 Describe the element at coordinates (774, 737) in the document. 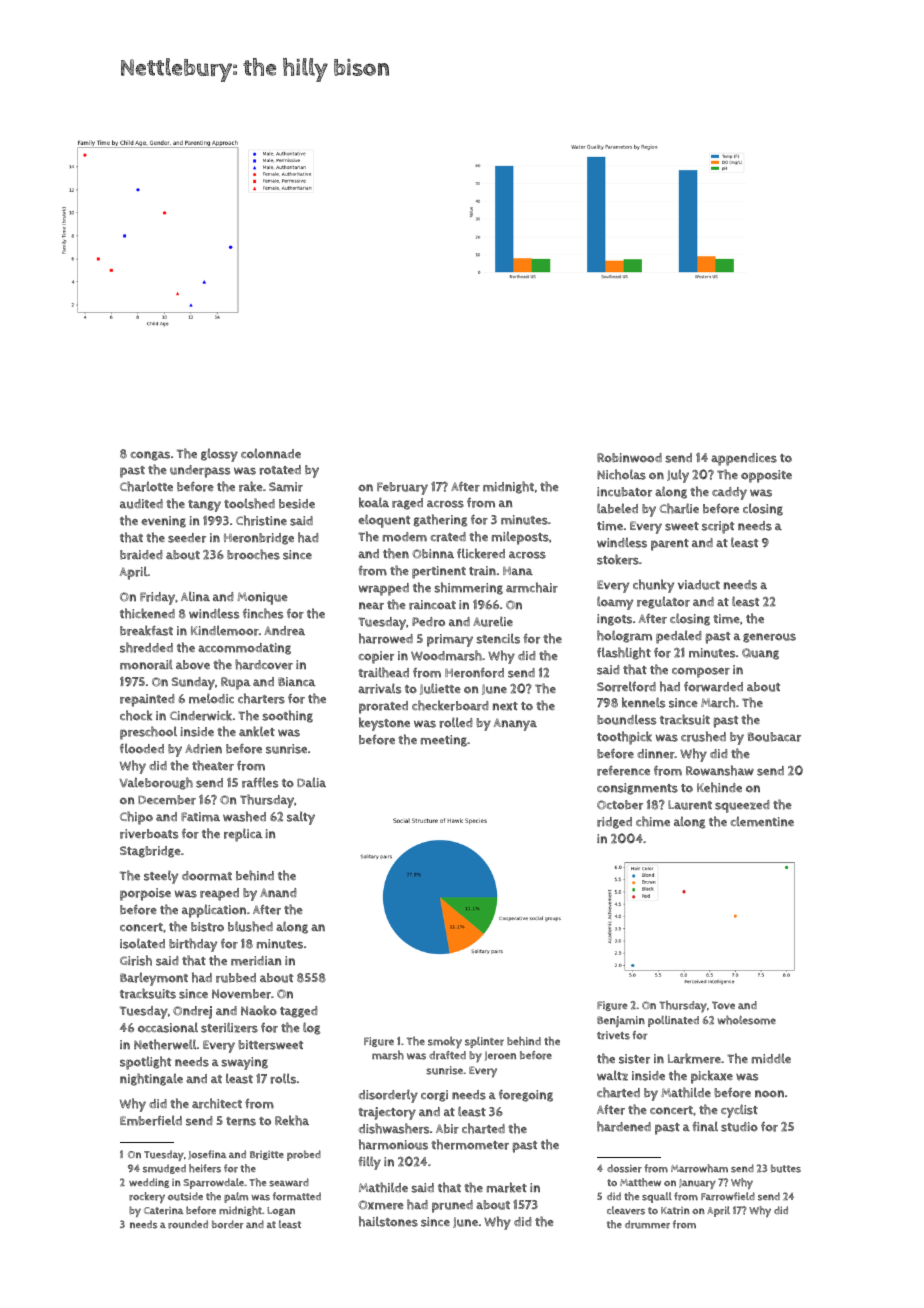

I see `Boubacar` at that location.
